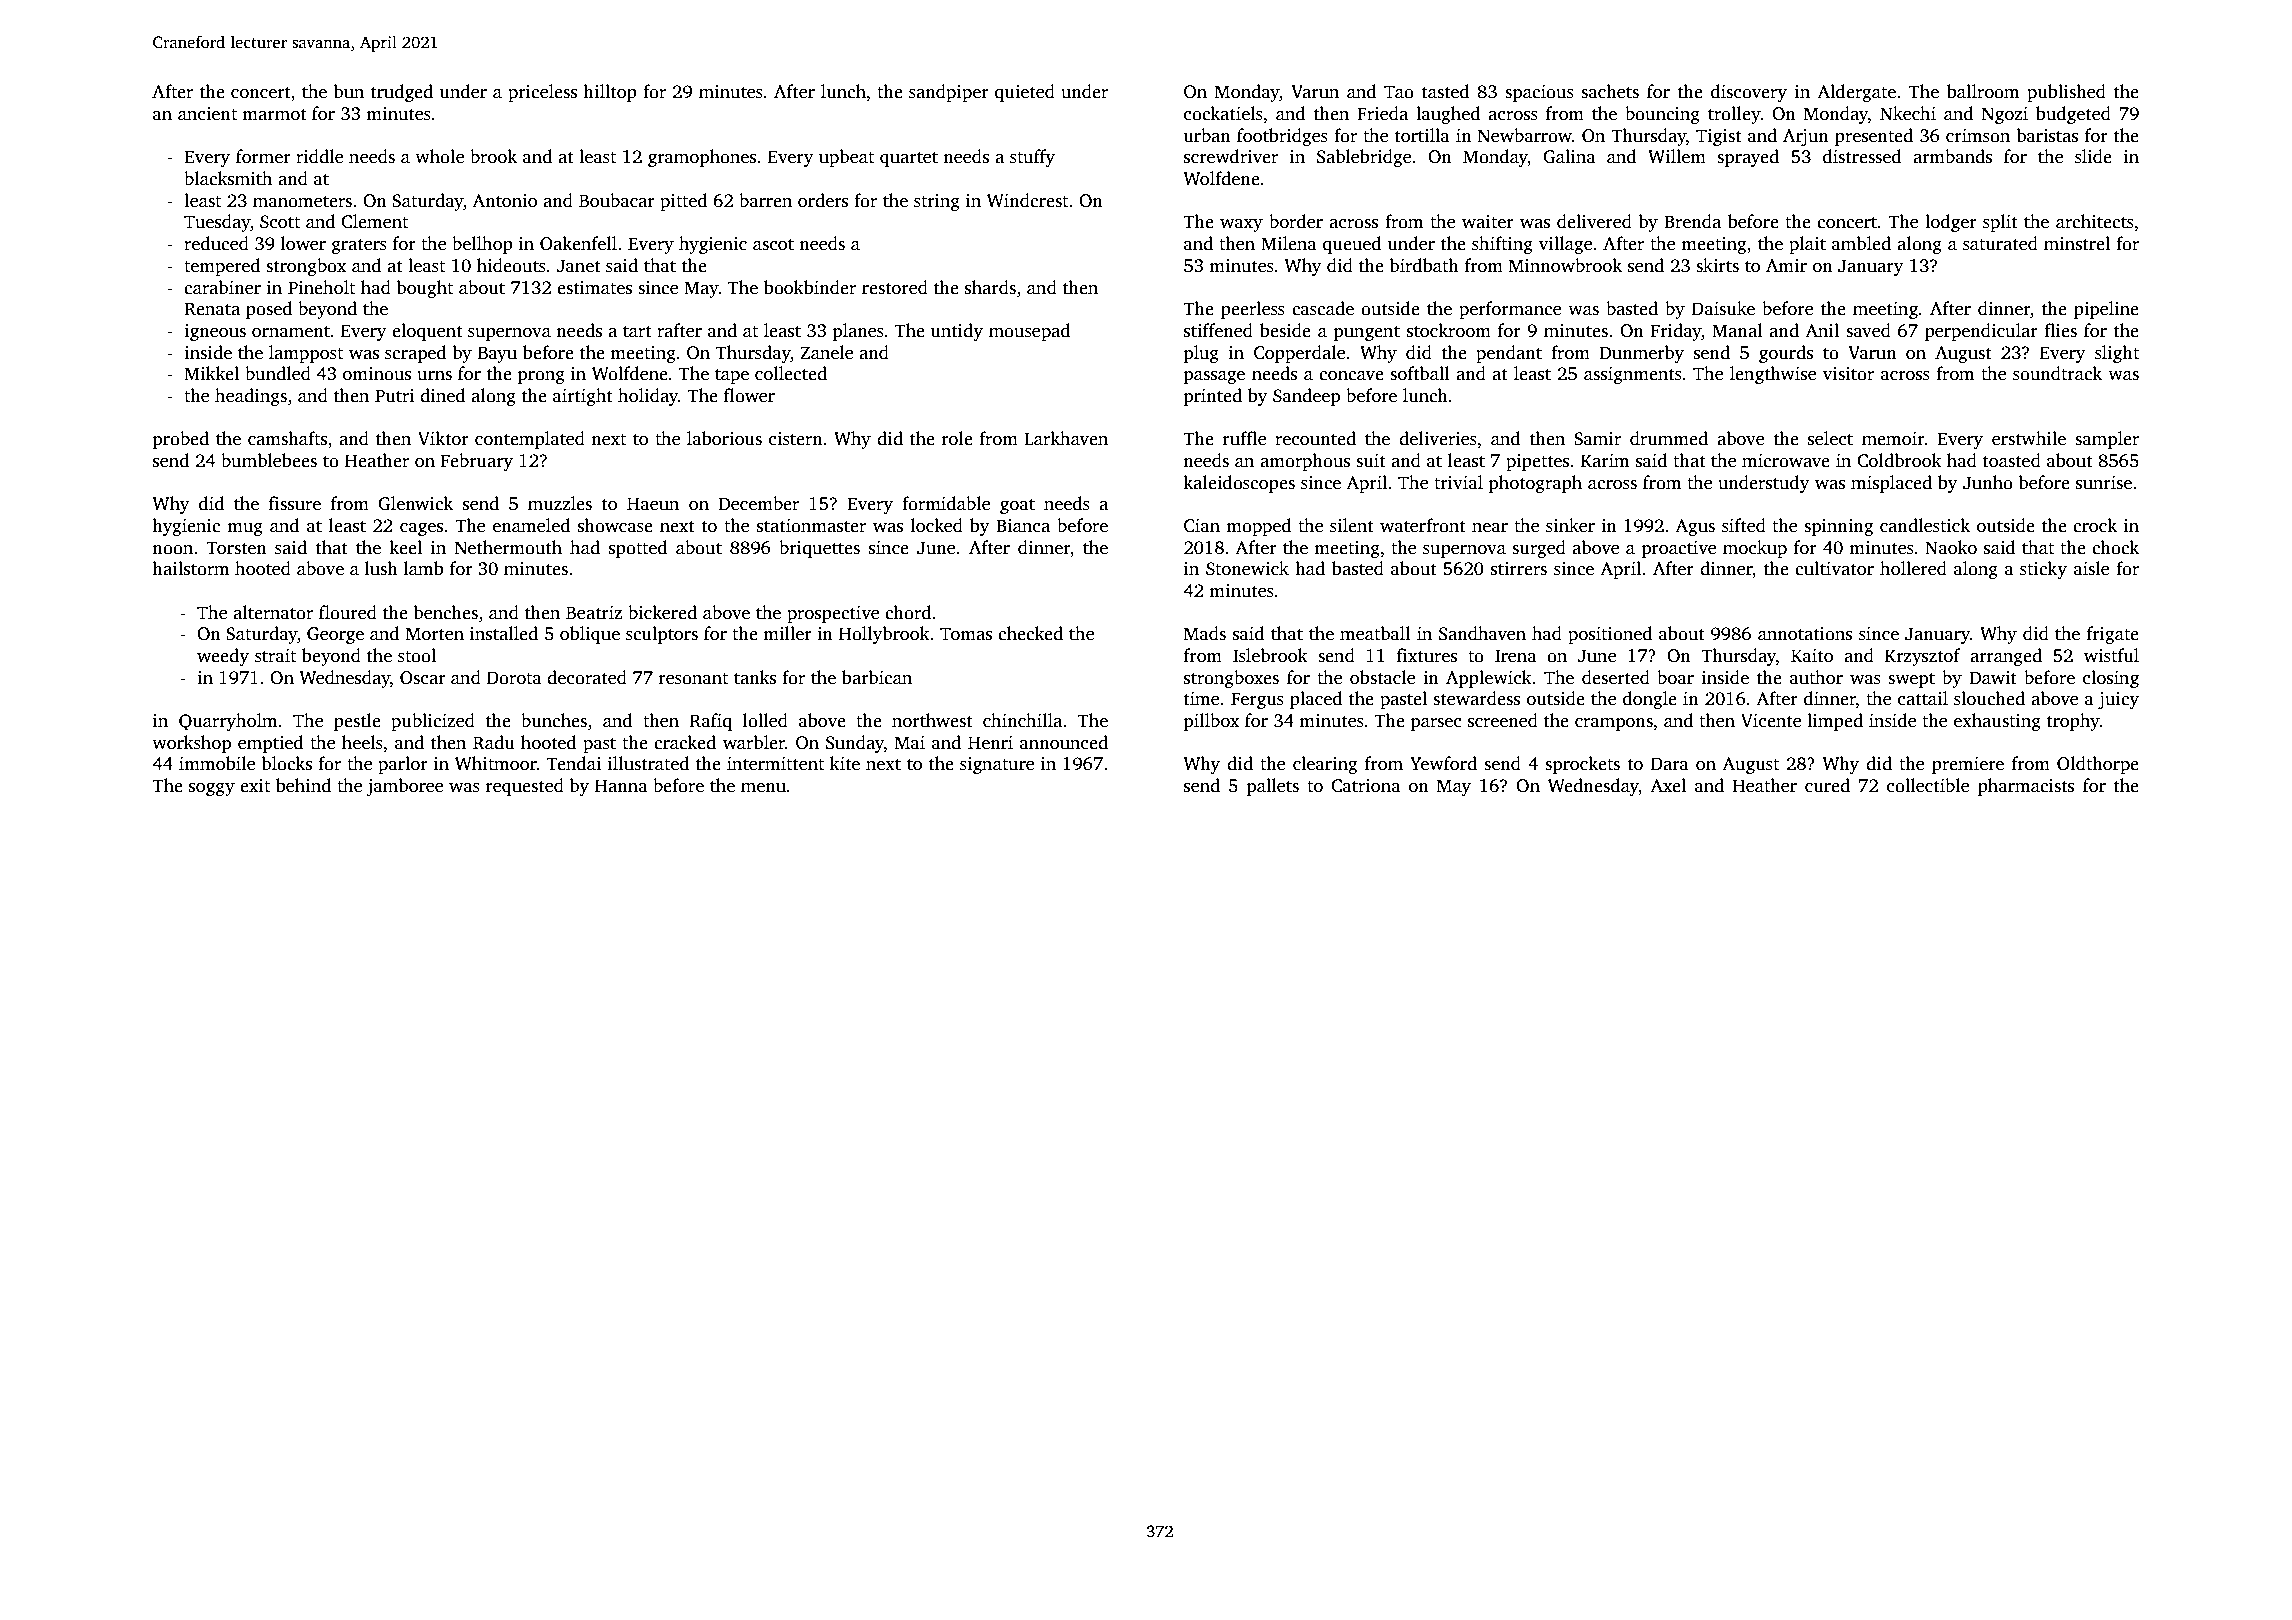 The width and height of the page is (2292, 1620). Describe the element at coordinates (826, 352) in the page. I see `Zanele` at that location.
